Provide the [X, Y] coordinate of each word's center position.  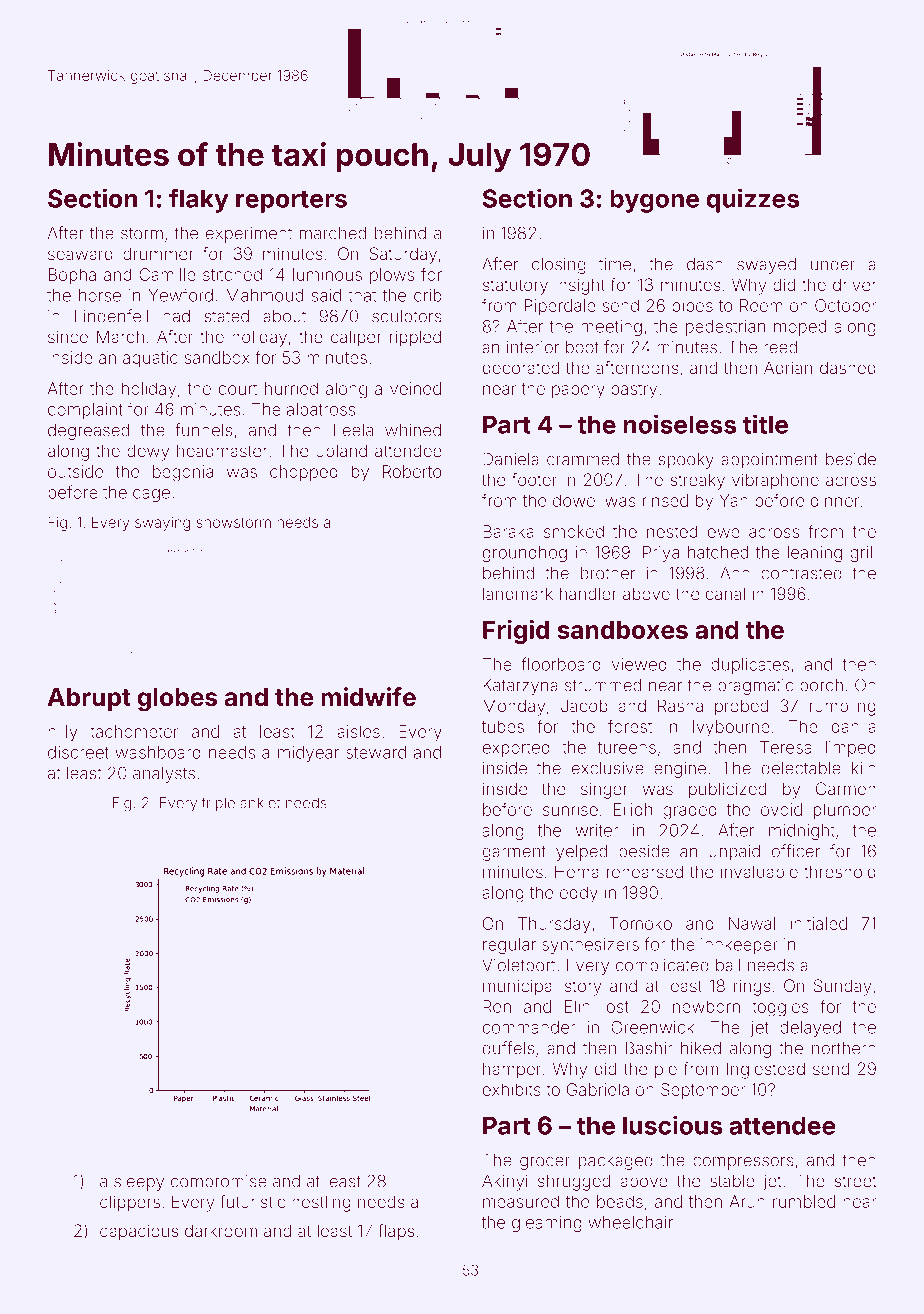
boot [582, 347]
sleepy [139, 1183]
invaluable [759, 871]
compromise [219, 1183]
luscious [672, 1125]
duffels [508, 1048]
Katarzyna [520, 687]
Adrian [788, 367]
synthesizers [590, 946]
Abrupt [89, 699]
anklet [260, 803]
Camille [167, 274]
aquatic [150, 359]
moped [800, 328]
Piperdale [560, 307]
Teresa [786, 747]
